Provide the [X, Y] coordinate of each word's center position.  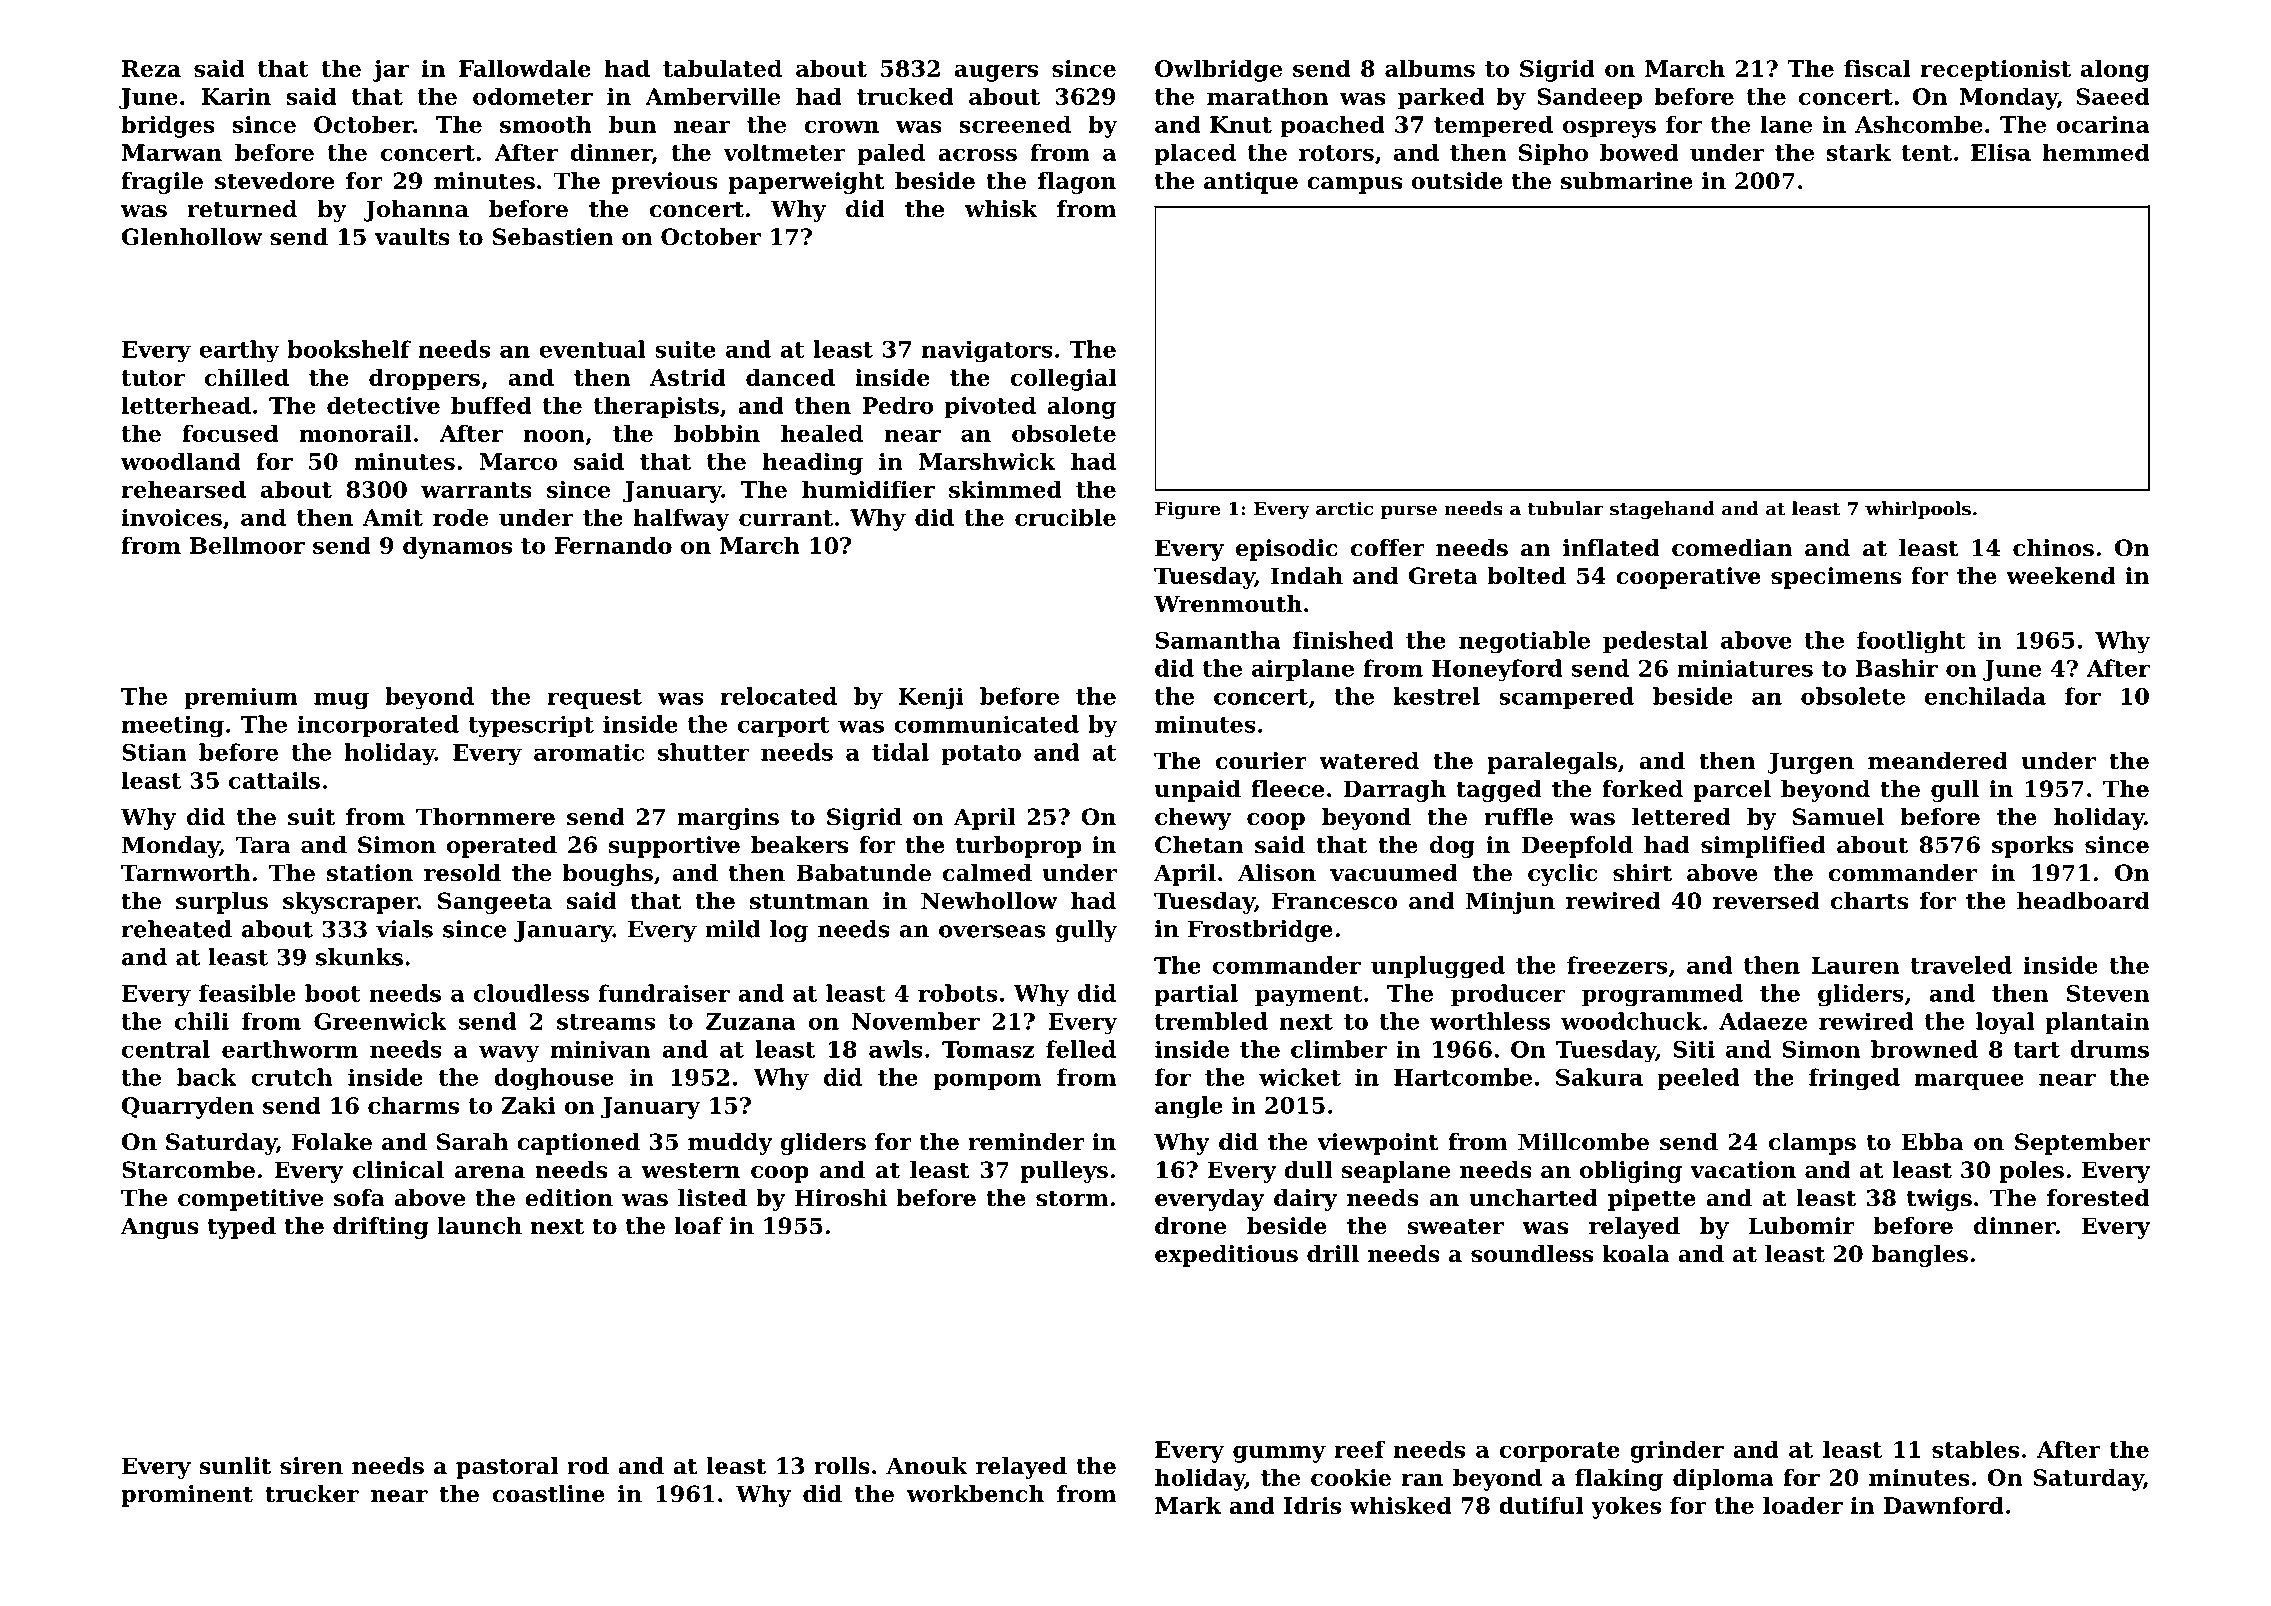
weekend [2061, 576]
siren [311, 1466]
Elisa [2001, 152]
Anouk [926, 1466]
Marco [518, 461]
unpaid [1198, 791]
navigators [987, 351]
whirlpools [1918, 510]
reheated [176, 929]
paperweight [807, 183]
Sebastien [553, 237]
